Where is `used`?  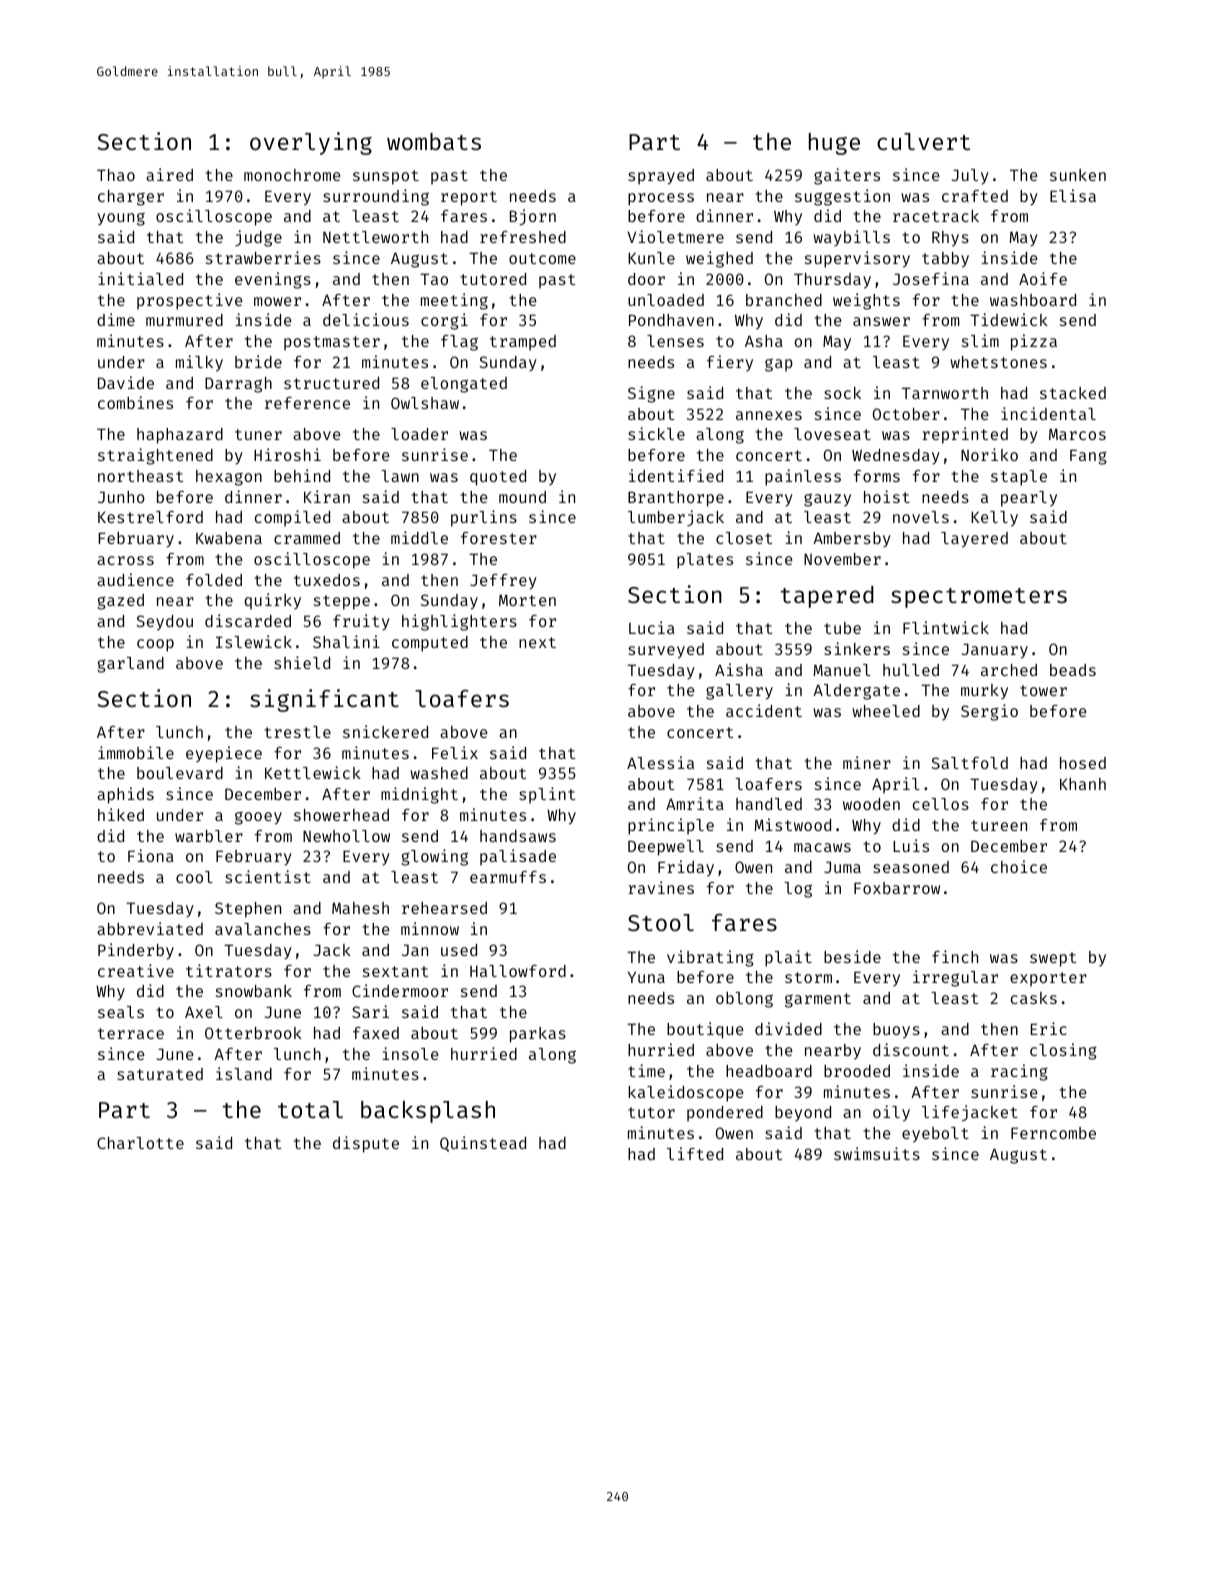 used is located at coordinates (459, 950).
